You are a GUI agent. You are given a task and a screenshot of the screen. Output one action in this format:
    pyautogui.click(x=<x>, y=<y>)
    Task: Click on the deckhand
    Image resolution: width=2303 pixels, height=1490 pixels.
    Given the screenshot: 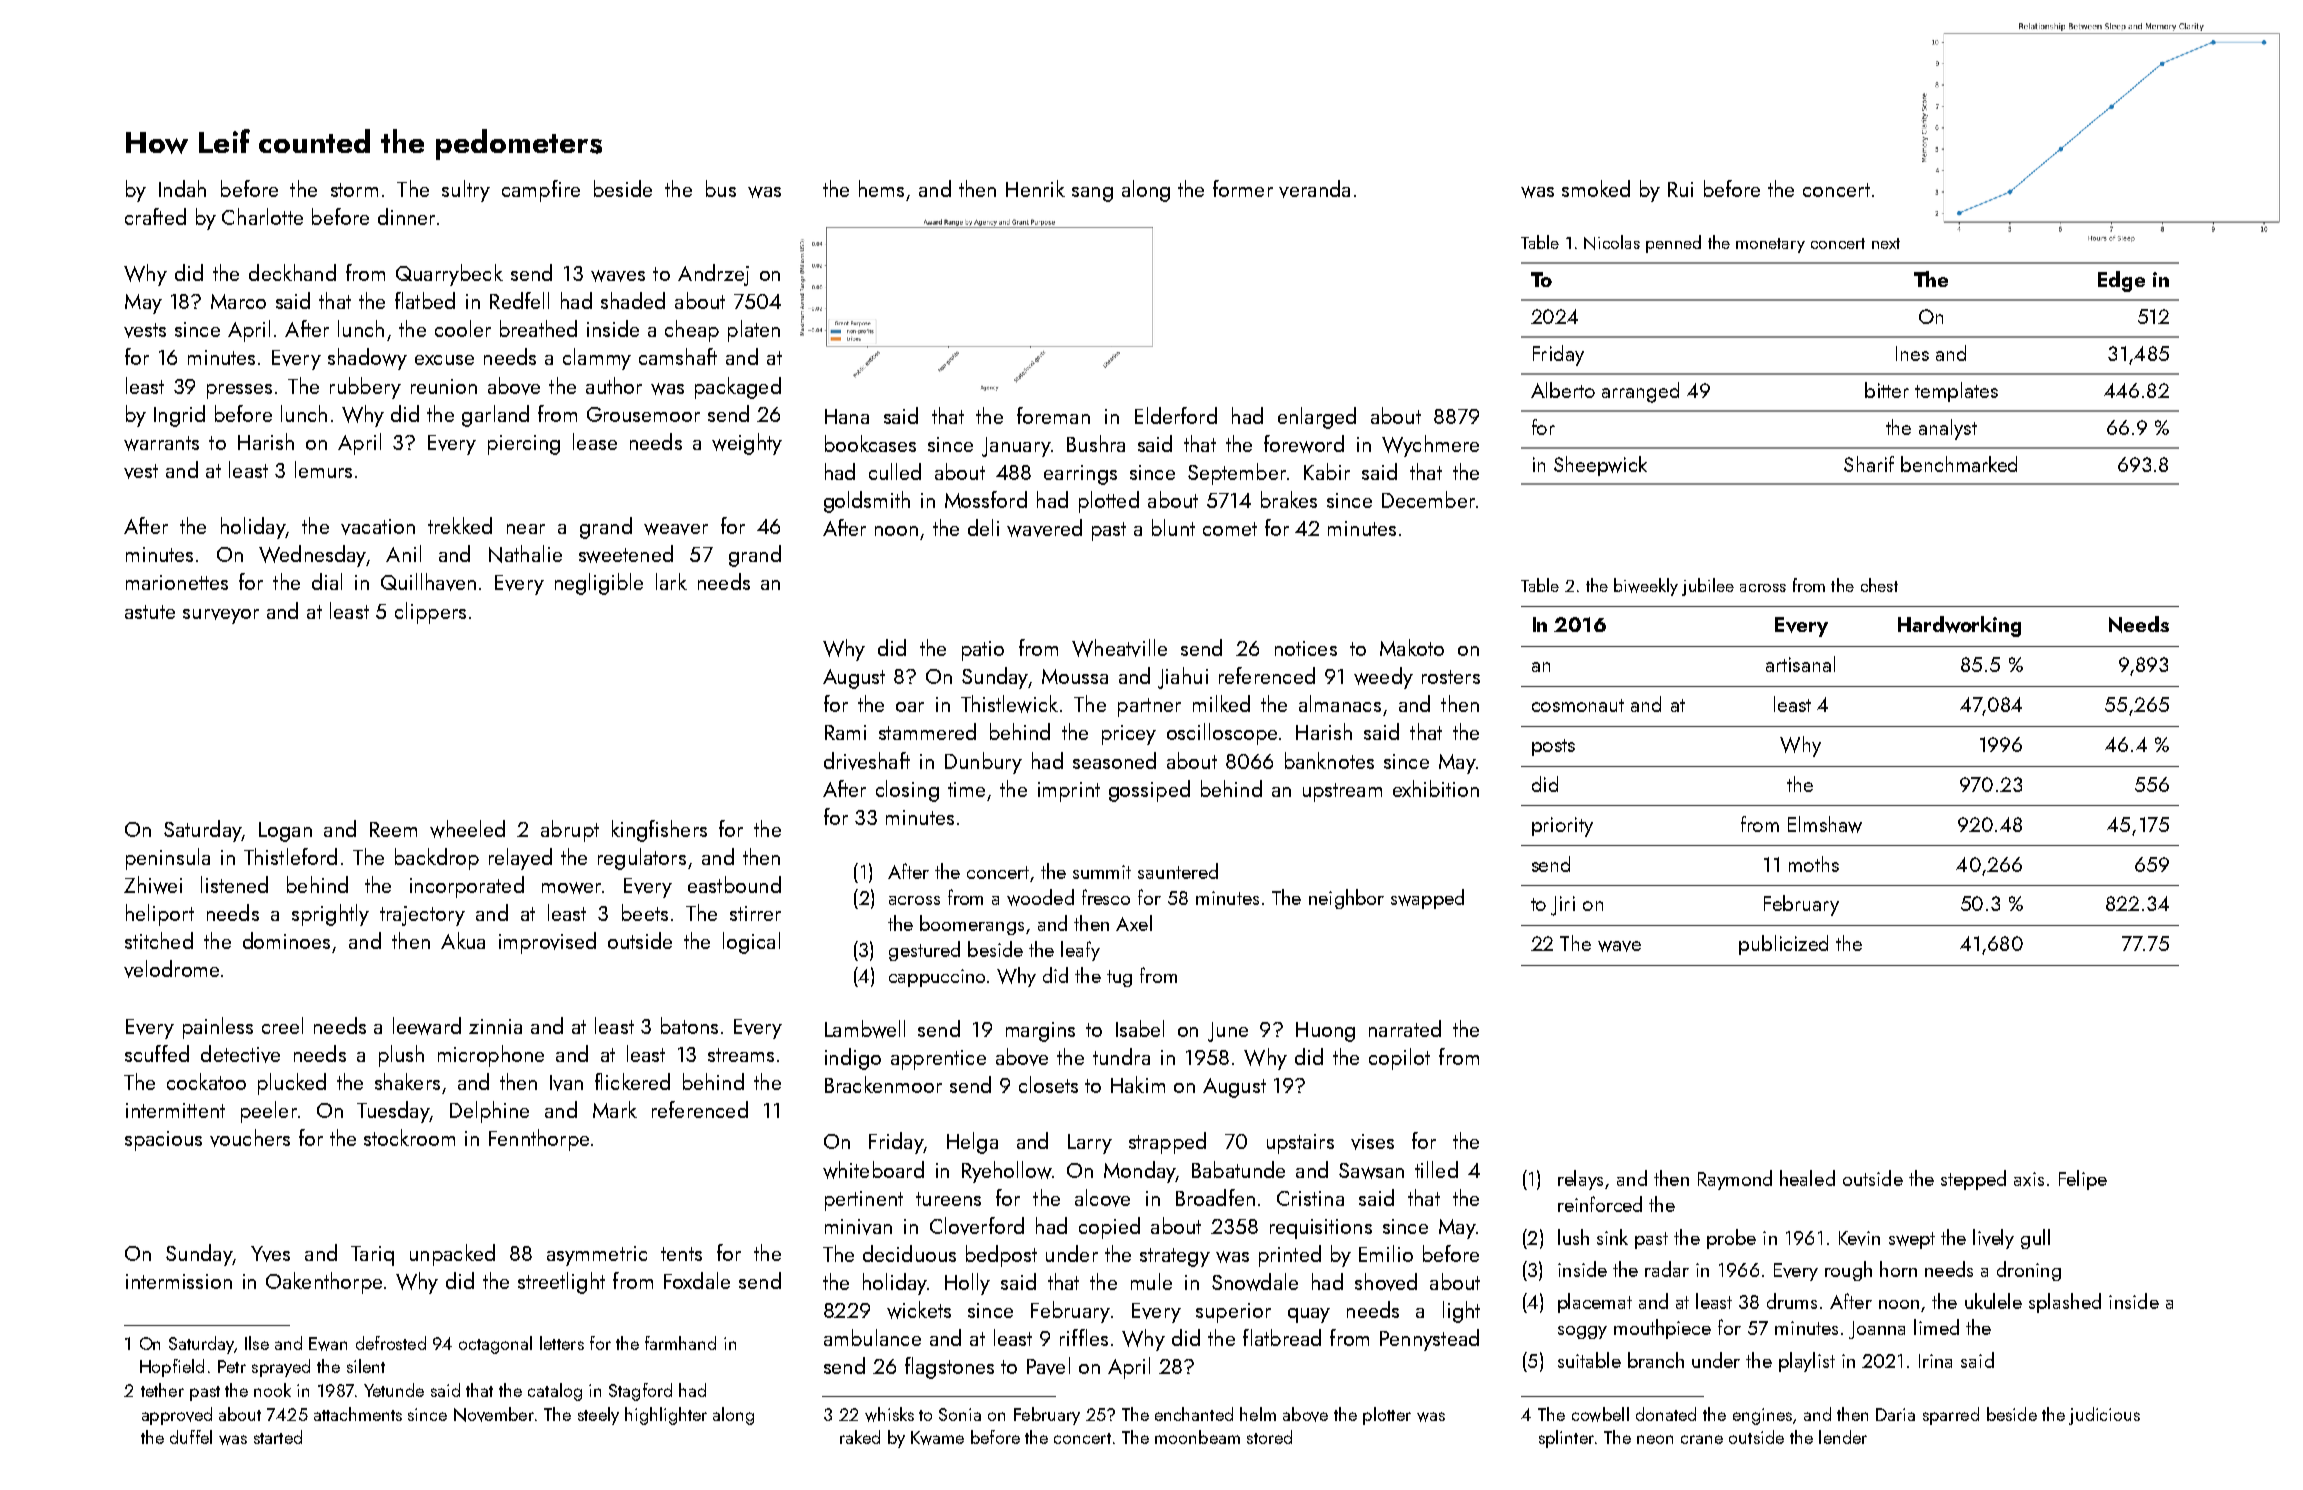 What is the action you would take?
    pyautogui.click(x=292, y=272)
